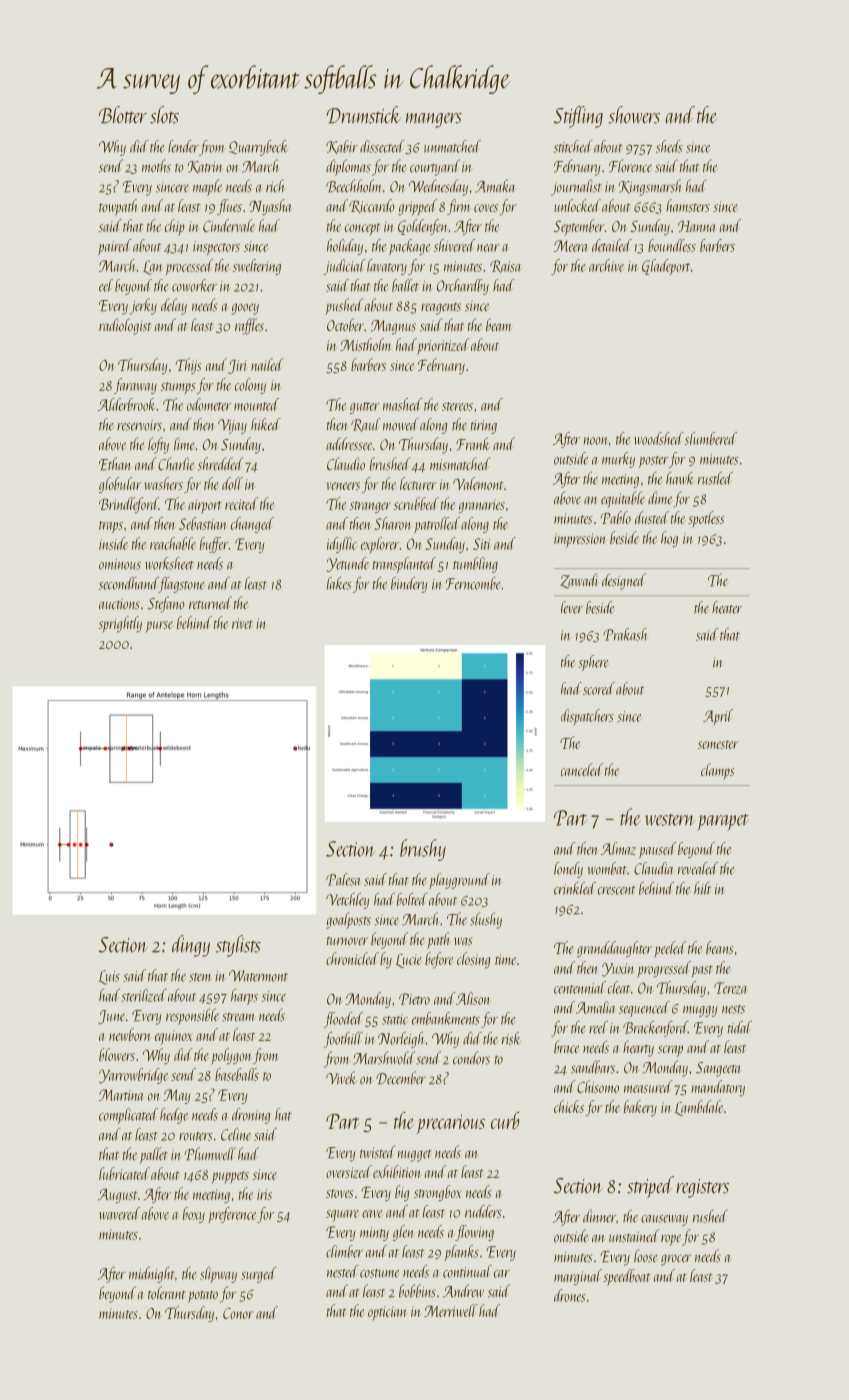 The image size is (849, 1400). What do you see at coordinates (467, 1271) in the document?
I see `continual` at bounding box center [467, 1271].
